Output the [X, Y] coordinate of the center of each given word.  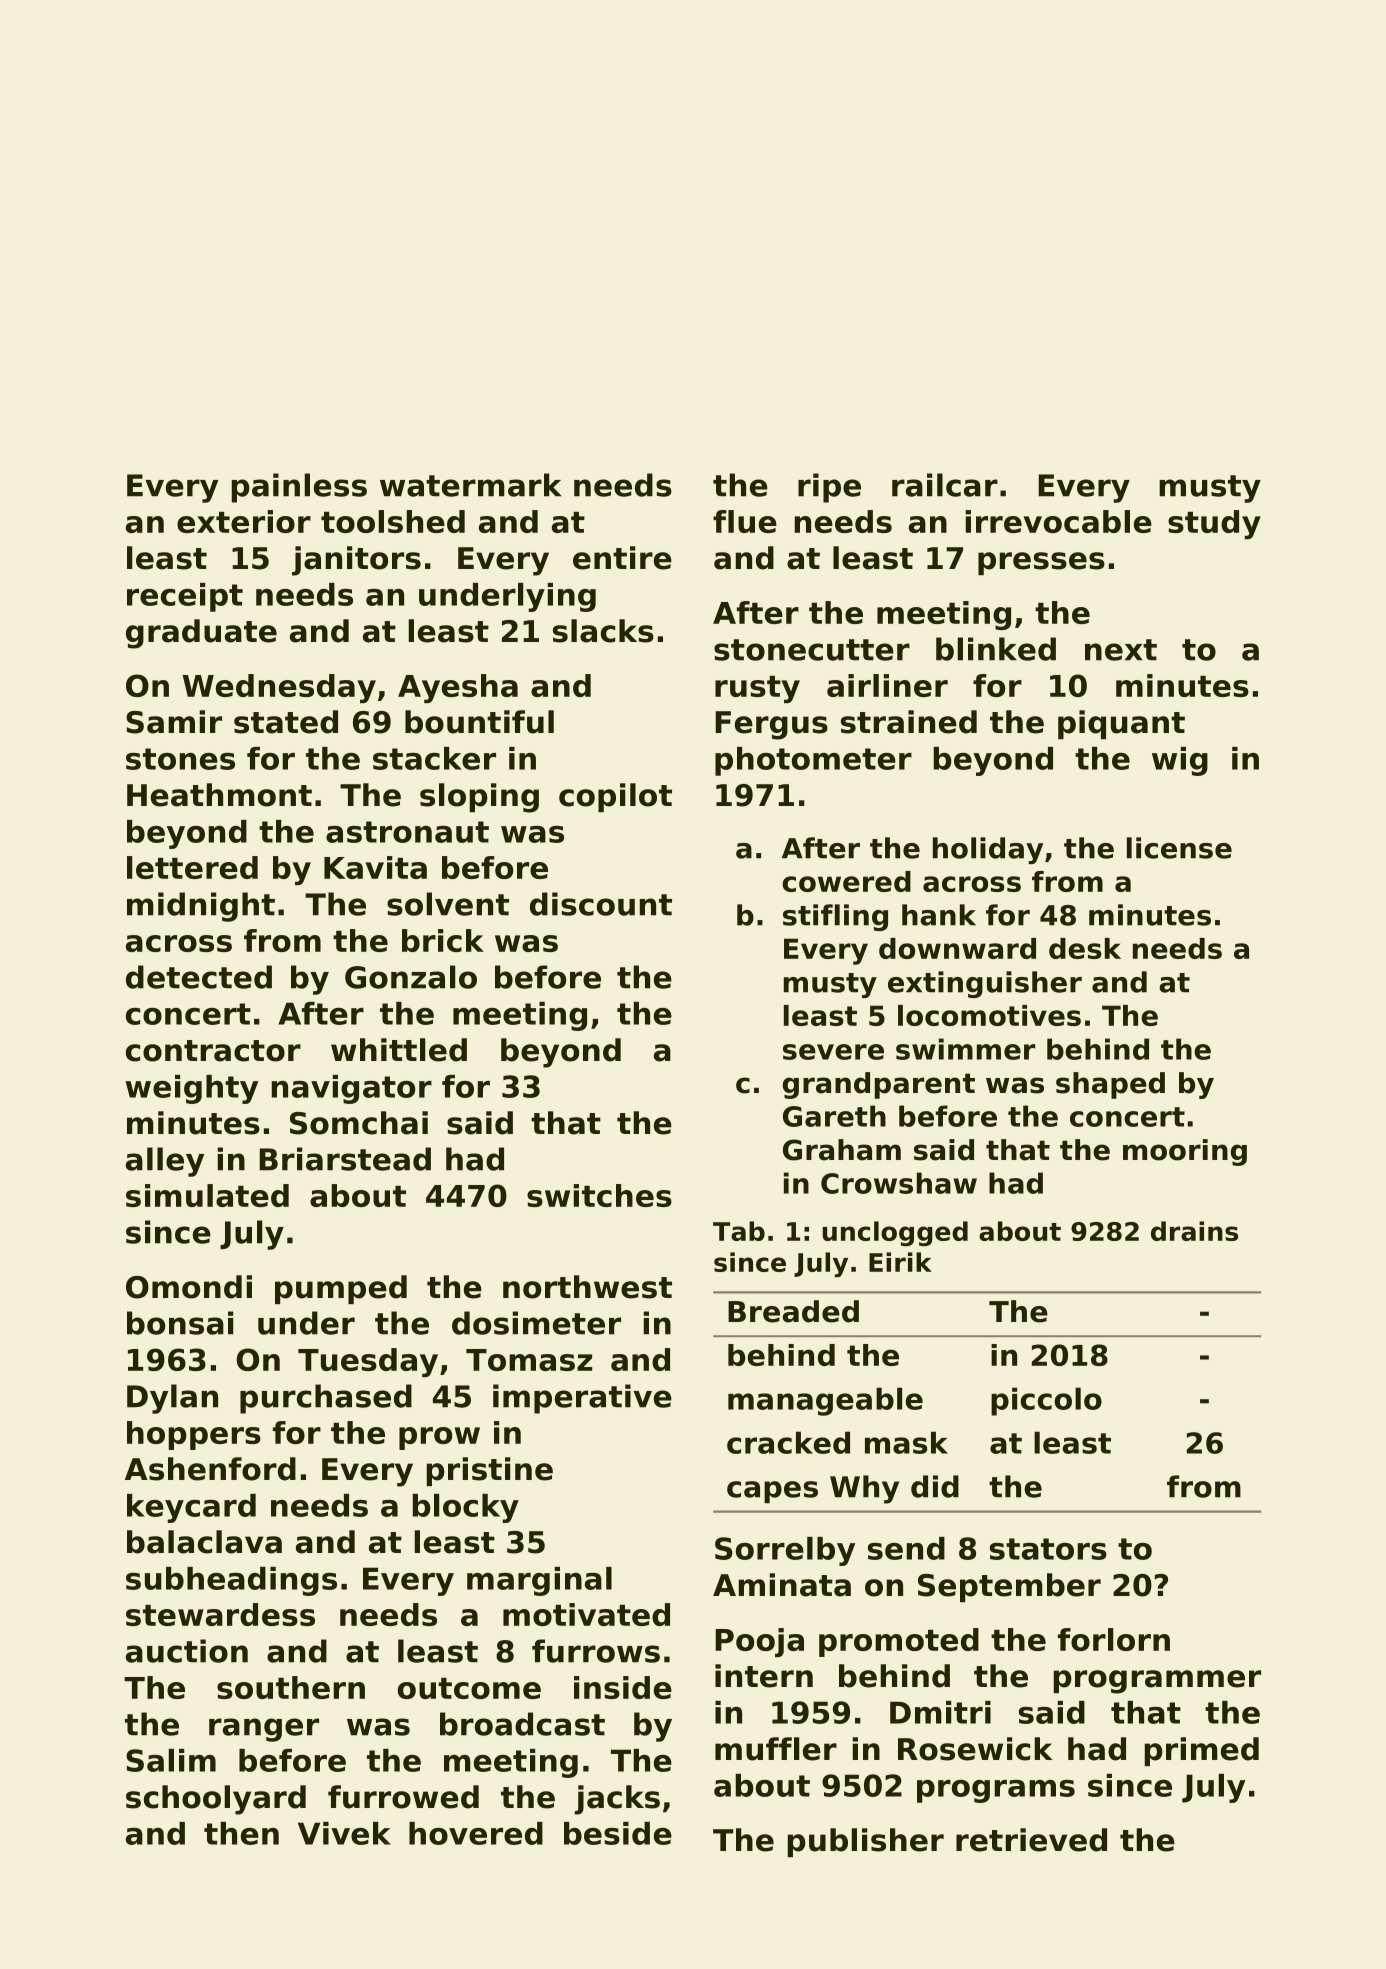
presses [1041, 563]
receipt [185, 597]
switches [599, 1195]
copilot [615, 797]
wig [1180, 761]
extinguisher [985, 984]
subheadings [231, 1581]
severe [833, 1052]
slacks [603, 631]
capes [772, 1492]
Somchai [359, 1123]
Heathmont [219, 795]
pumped [341, 1289]
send [906, 1548]
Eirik [900, 1262]
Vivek [344, 1833]
